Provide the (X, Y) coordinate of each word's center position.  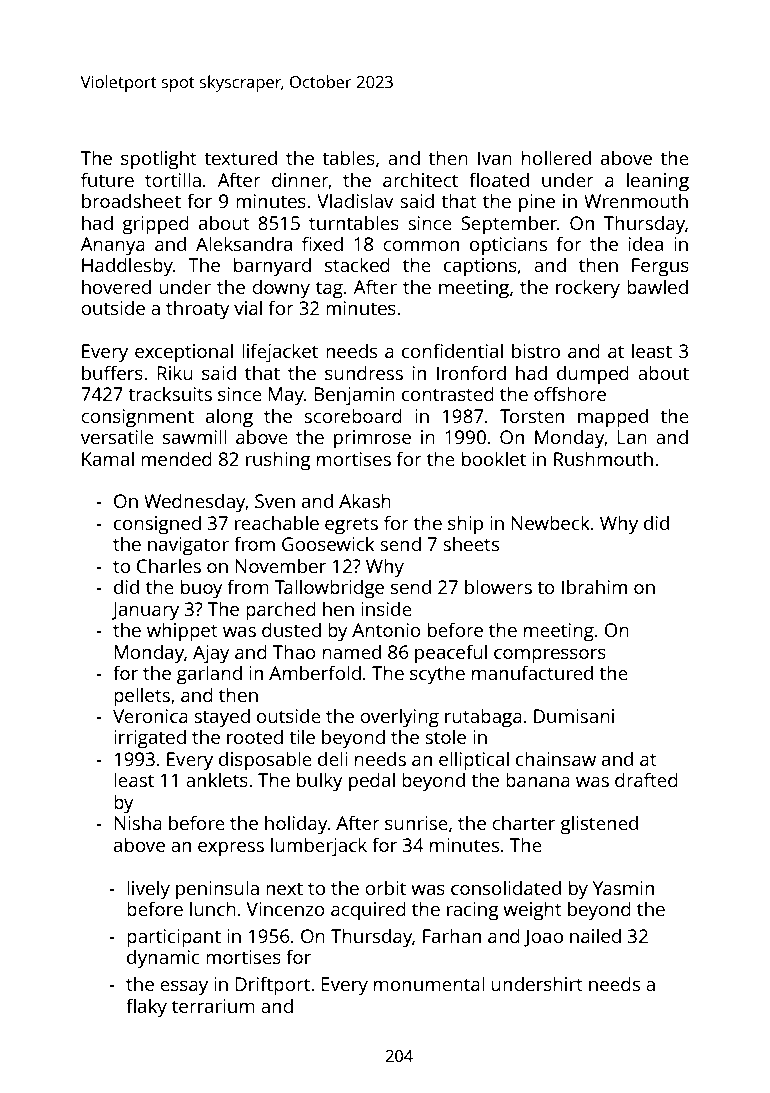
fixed (322, 243)
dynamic (163, 959)
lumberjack (319, 847)
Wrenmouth (636, 200)
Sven (275, 501)
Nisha (138, 822)
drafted (646, 779)
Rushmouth (603, 458)
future (107, 179)
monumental (429, 983)
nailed (595, 935)
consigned (157, 525)
